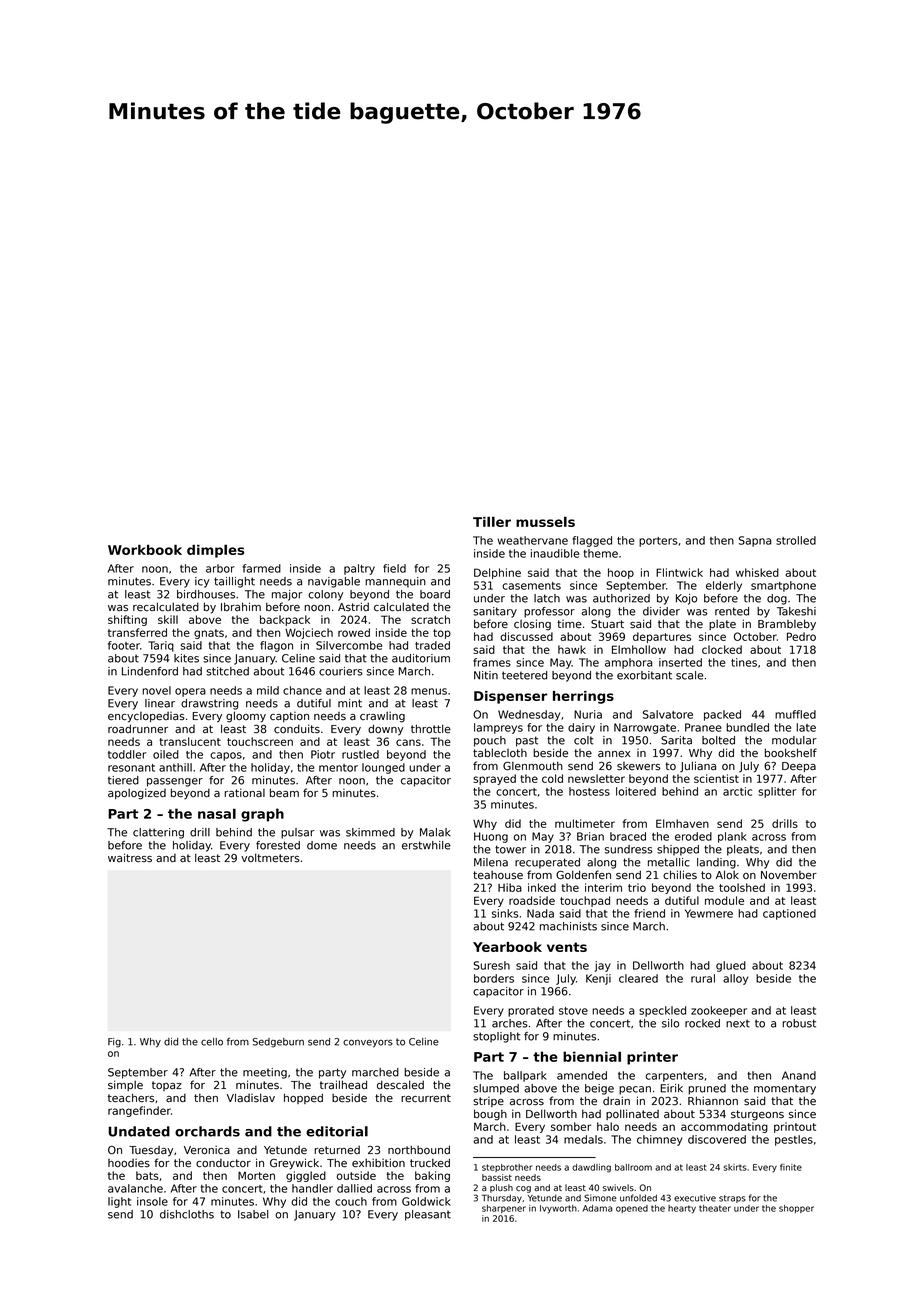  What do you see at coordinates (573, 1011) in the screenshot?
I see `stove` at bounding box center [573, 1011].
